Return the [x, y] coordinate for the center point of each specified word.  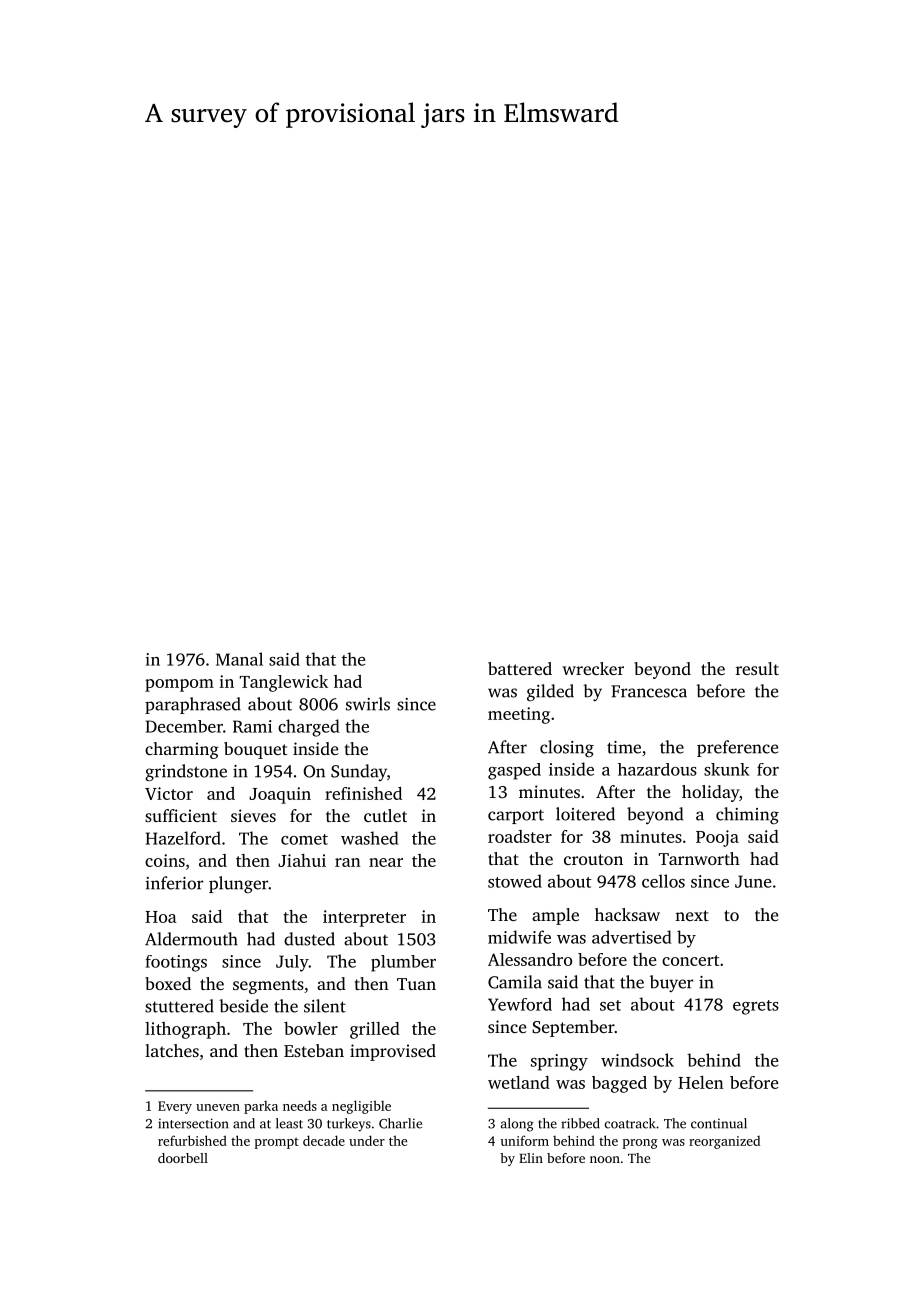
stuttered [179, 1006]
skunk [726, 769]
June [753, 881]
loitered [585, 814]
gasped [514, 771]
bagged [619, 1084]
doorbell [183, 1158]
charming [182, 750]
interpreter [364, 918]
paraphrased [193, 705]
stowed [515, 881]
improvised [393, 1052]
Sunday [359, 772]
